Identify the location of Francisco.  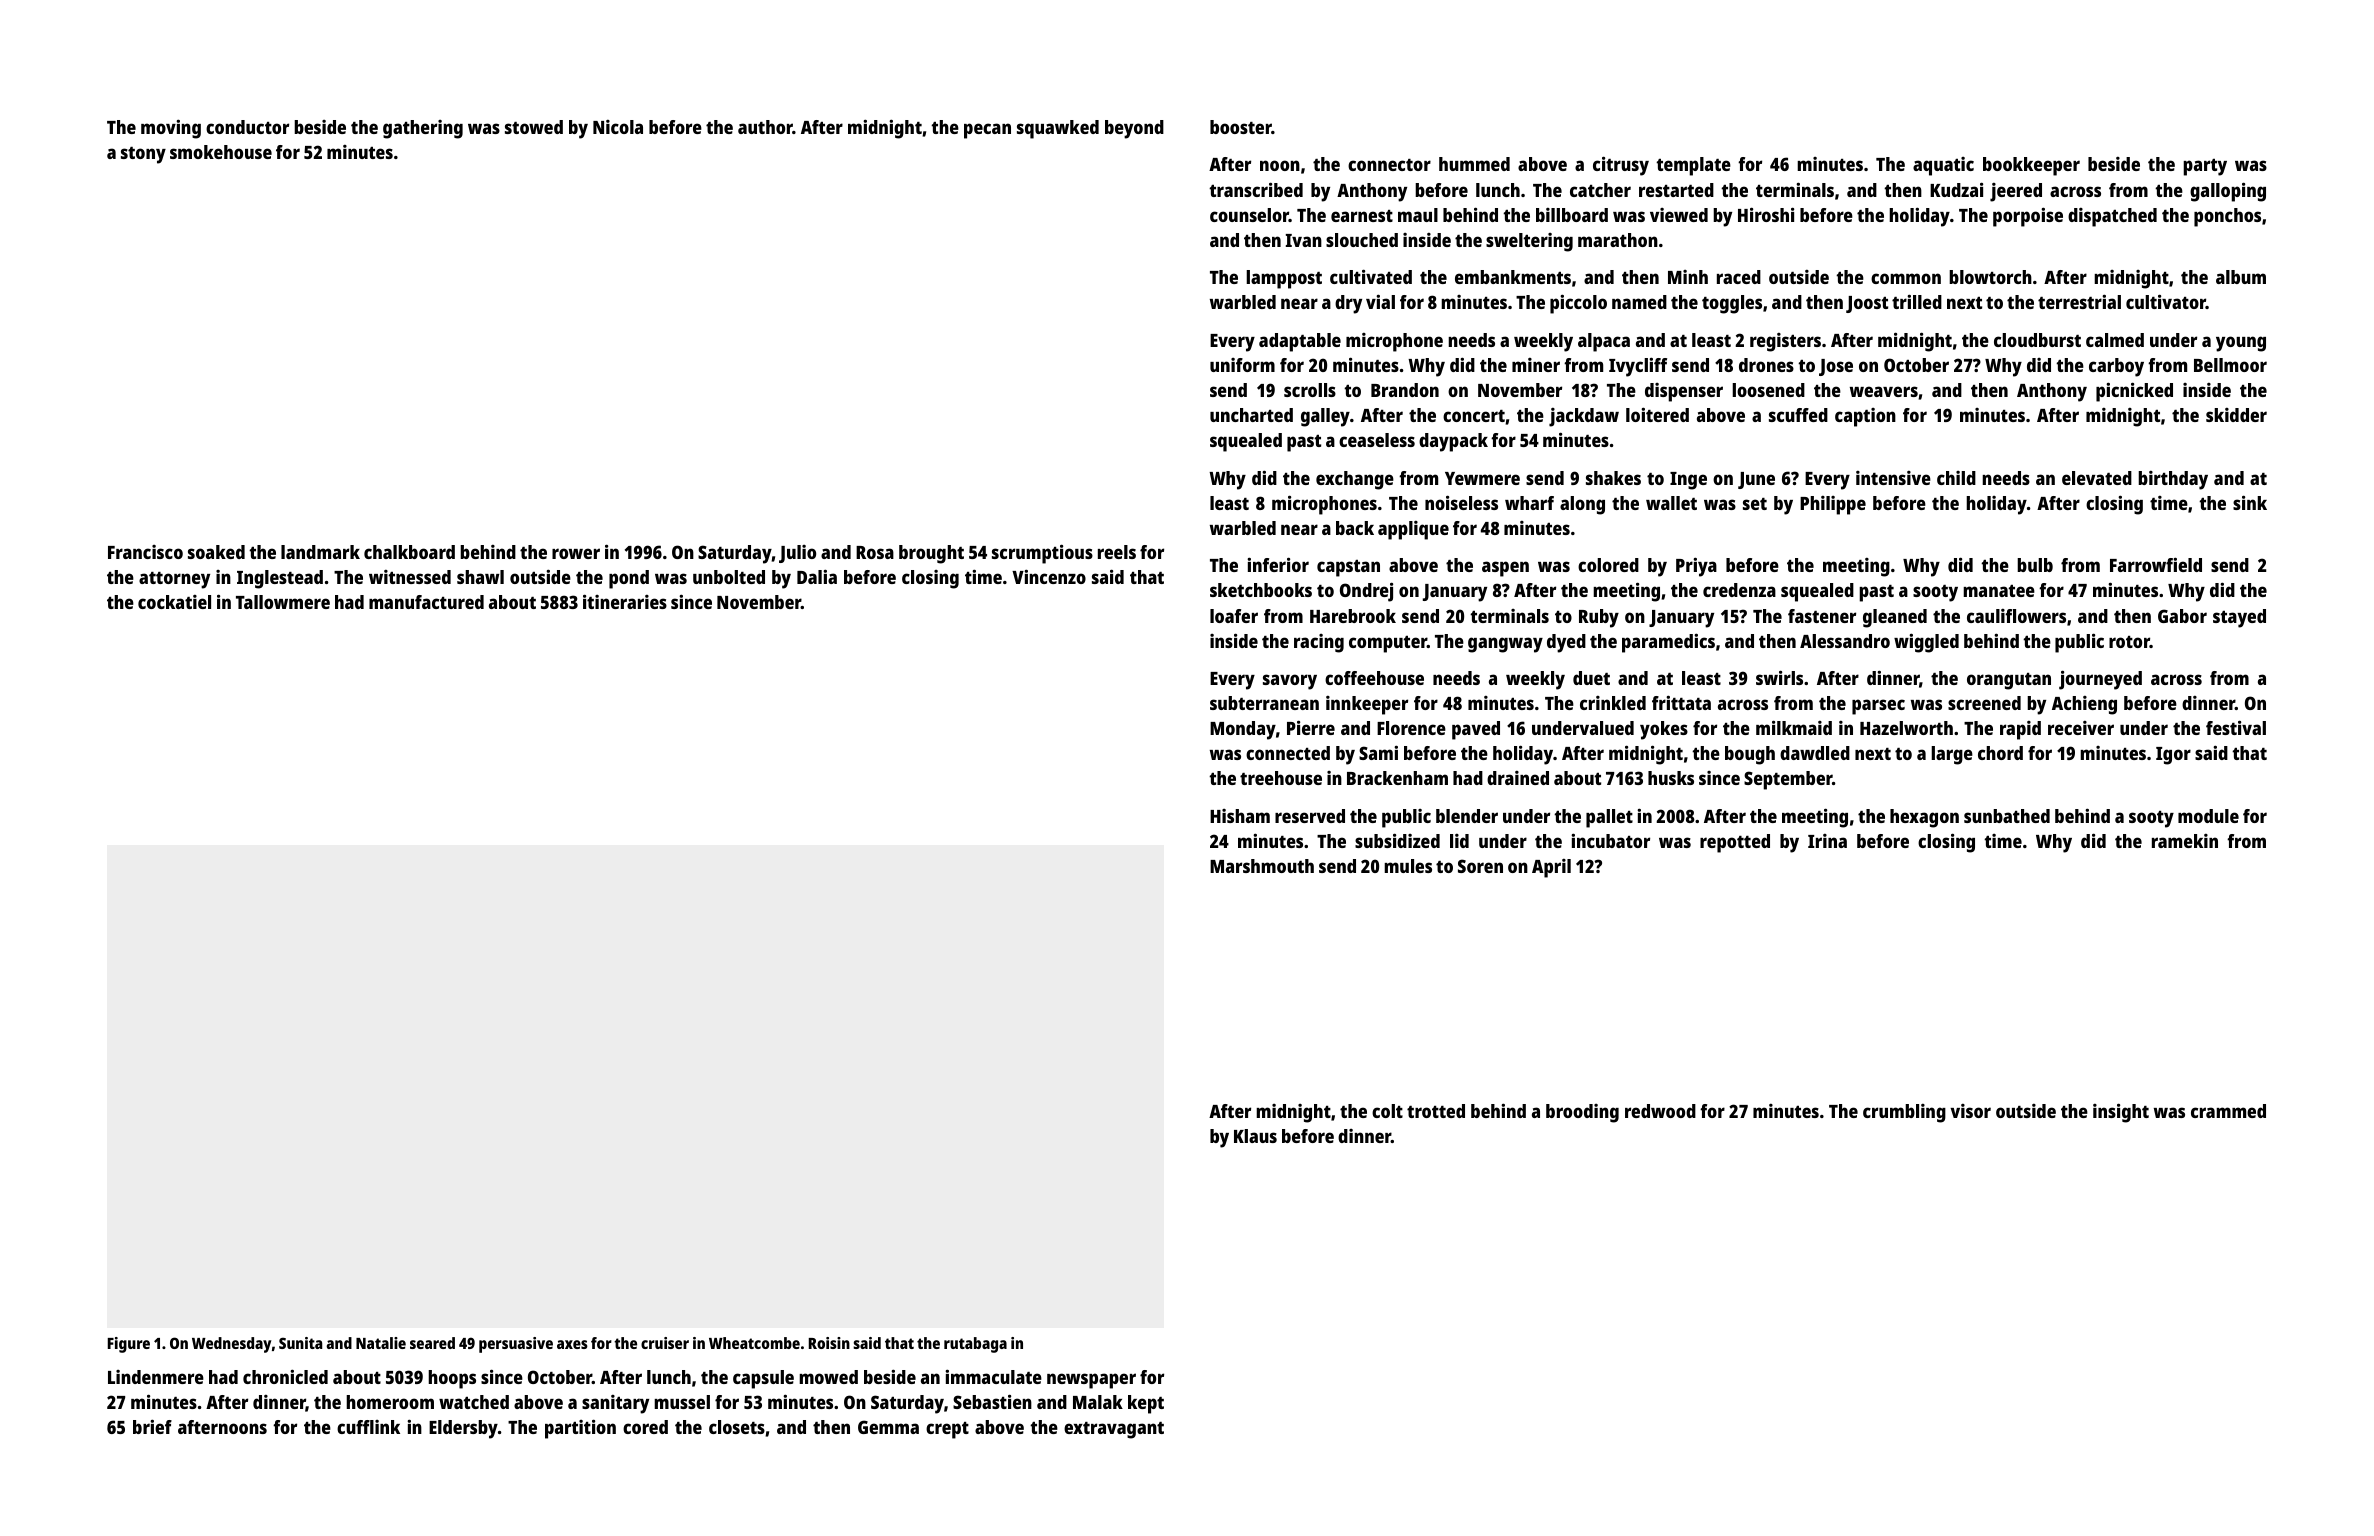
(145, 552).
